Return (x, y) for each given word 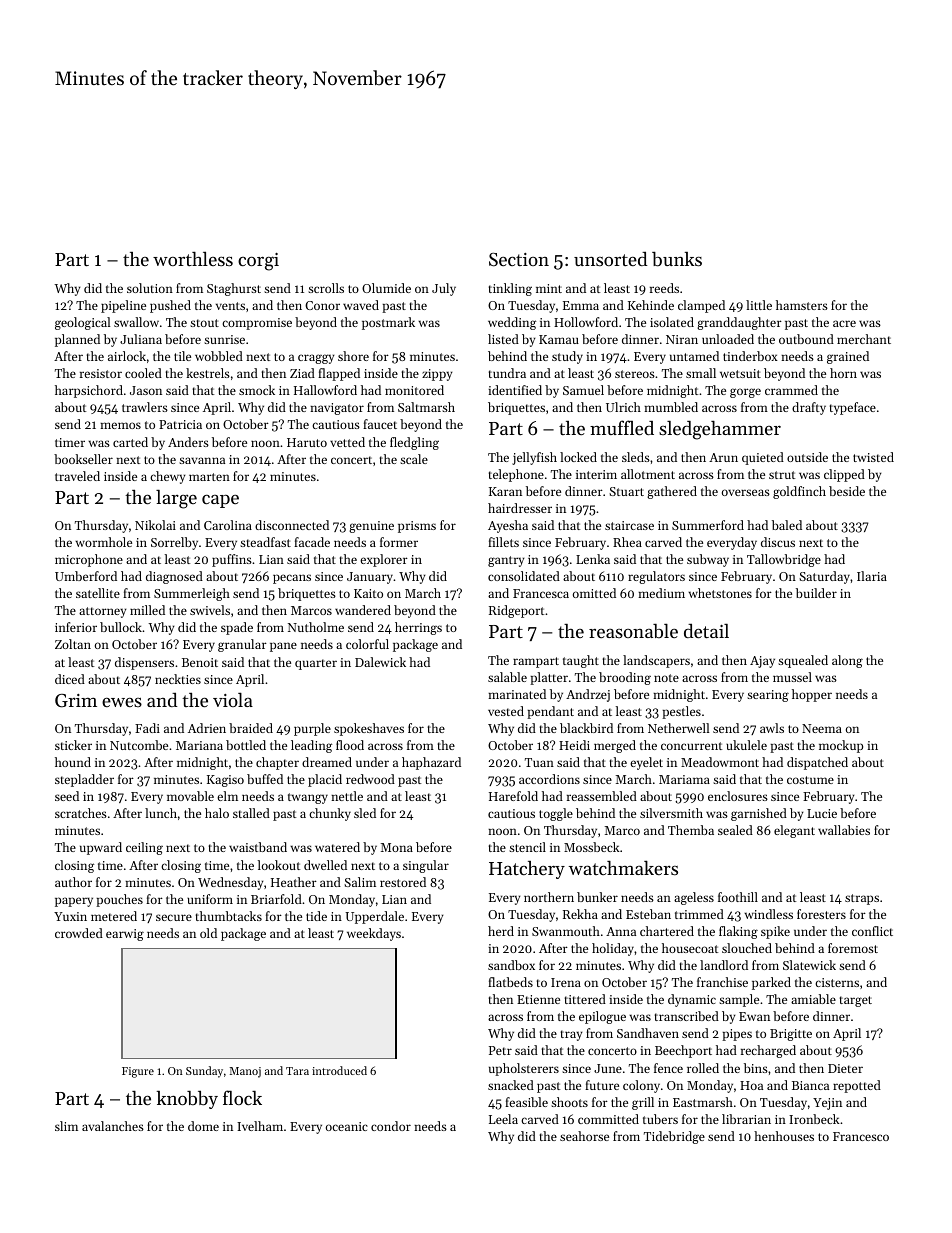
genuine (371, 527)
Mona (397, 847)
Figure (138, 1072)
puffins (232, 560)
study (567, 357)
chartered (667, 931)
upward (101, 848)
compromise (257, 324)
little (759, 305)
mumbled (671, 407)
